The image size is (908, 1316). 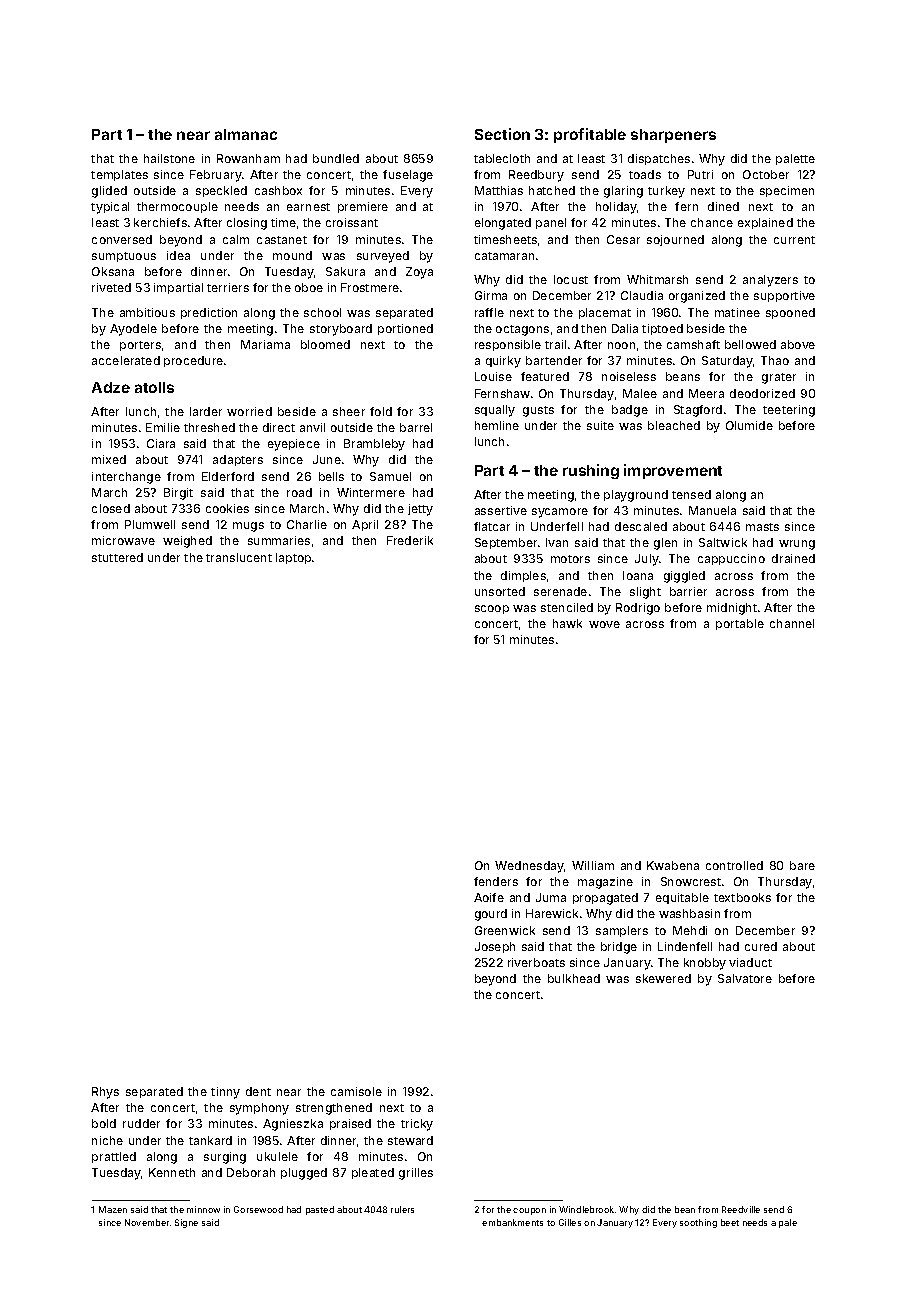 I want to click on Kwabena, so click(x=673, y=865).
